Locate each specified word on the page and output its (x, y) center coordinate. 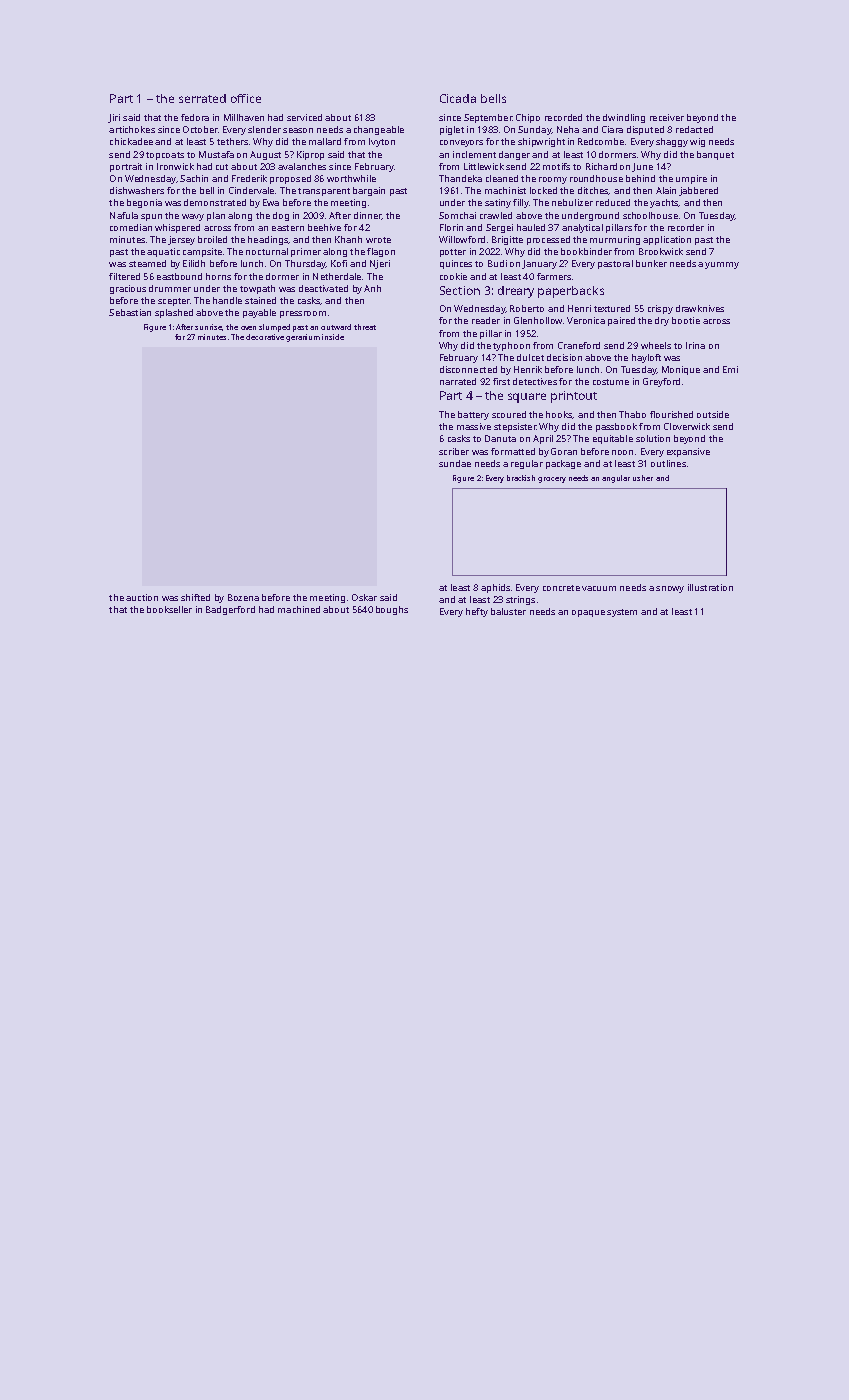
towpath (257, 289)
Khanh (348, 239)
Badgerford (230, 610)
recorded (563, 117)
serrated (202, 98)
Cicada (458, 98)
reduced (613, 202)
